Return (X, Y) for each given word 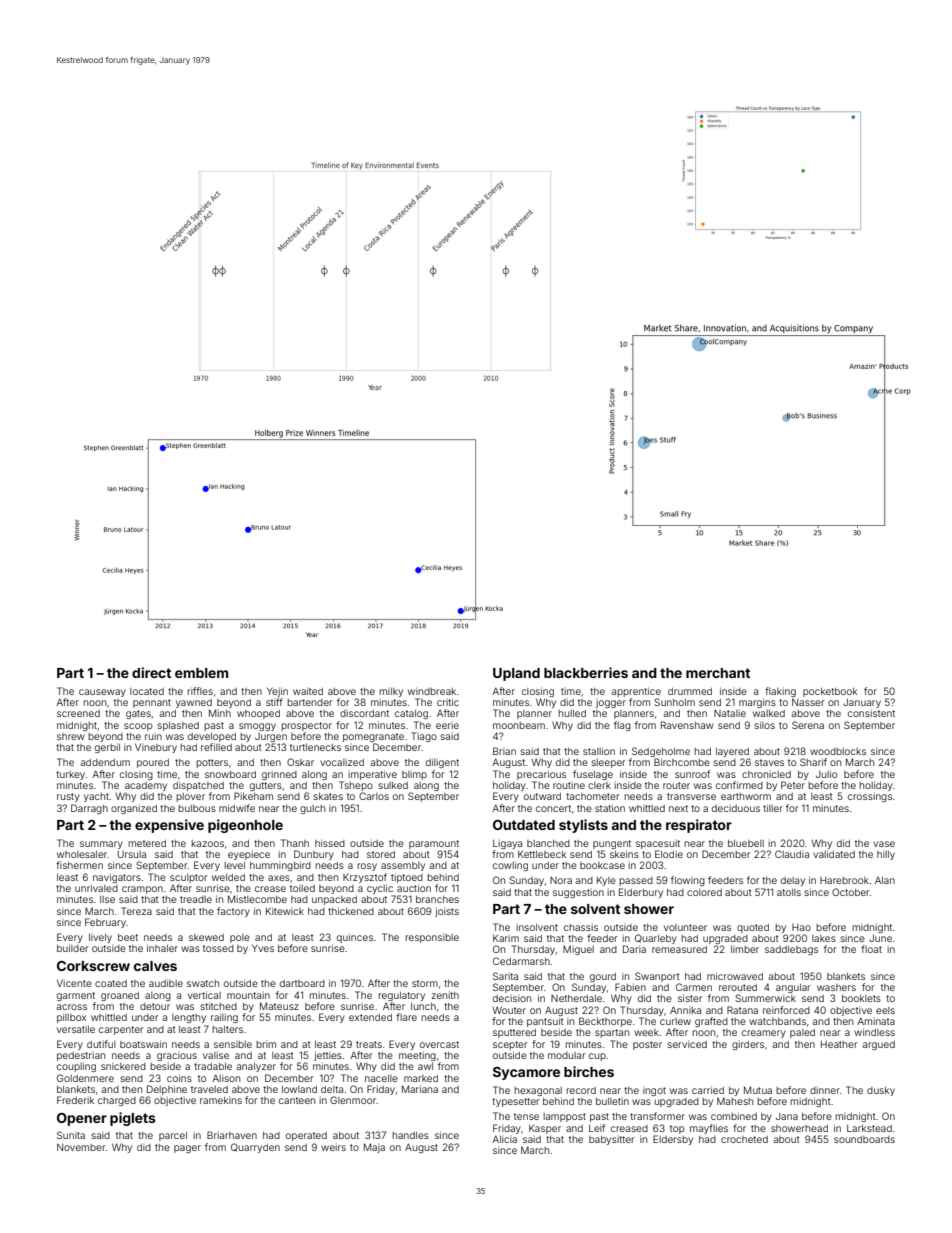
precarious (541, 775)
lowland (299, 1089)
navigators (117, 878)
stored (381, 854)
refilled (216, 747)
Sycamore (526, 1073)
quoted (753, 928)
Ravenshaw (687, 725)
